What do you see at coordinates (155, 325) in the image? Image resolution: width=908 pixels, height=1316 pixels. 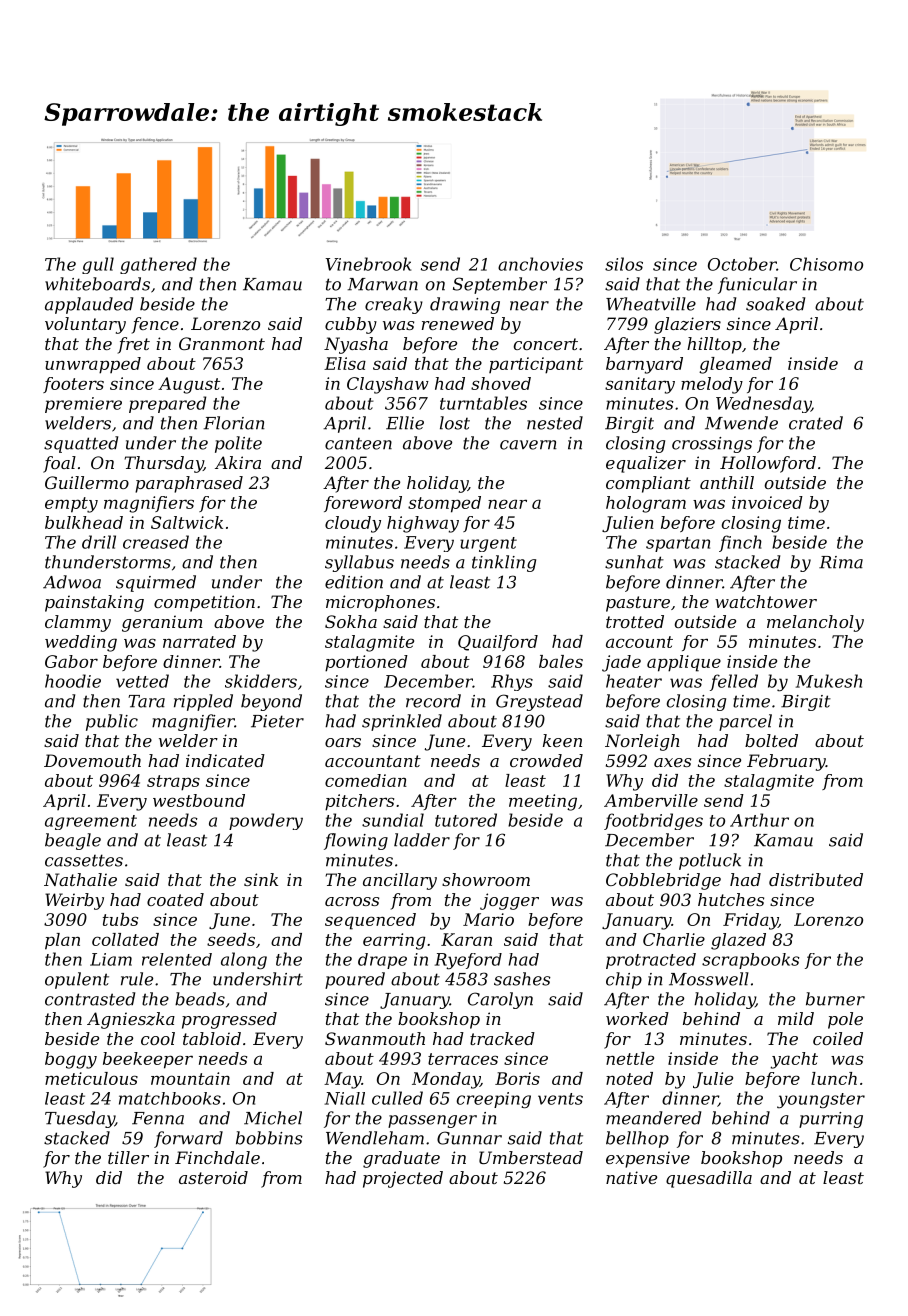 I see `fence` at bounding box center [155, 325].
